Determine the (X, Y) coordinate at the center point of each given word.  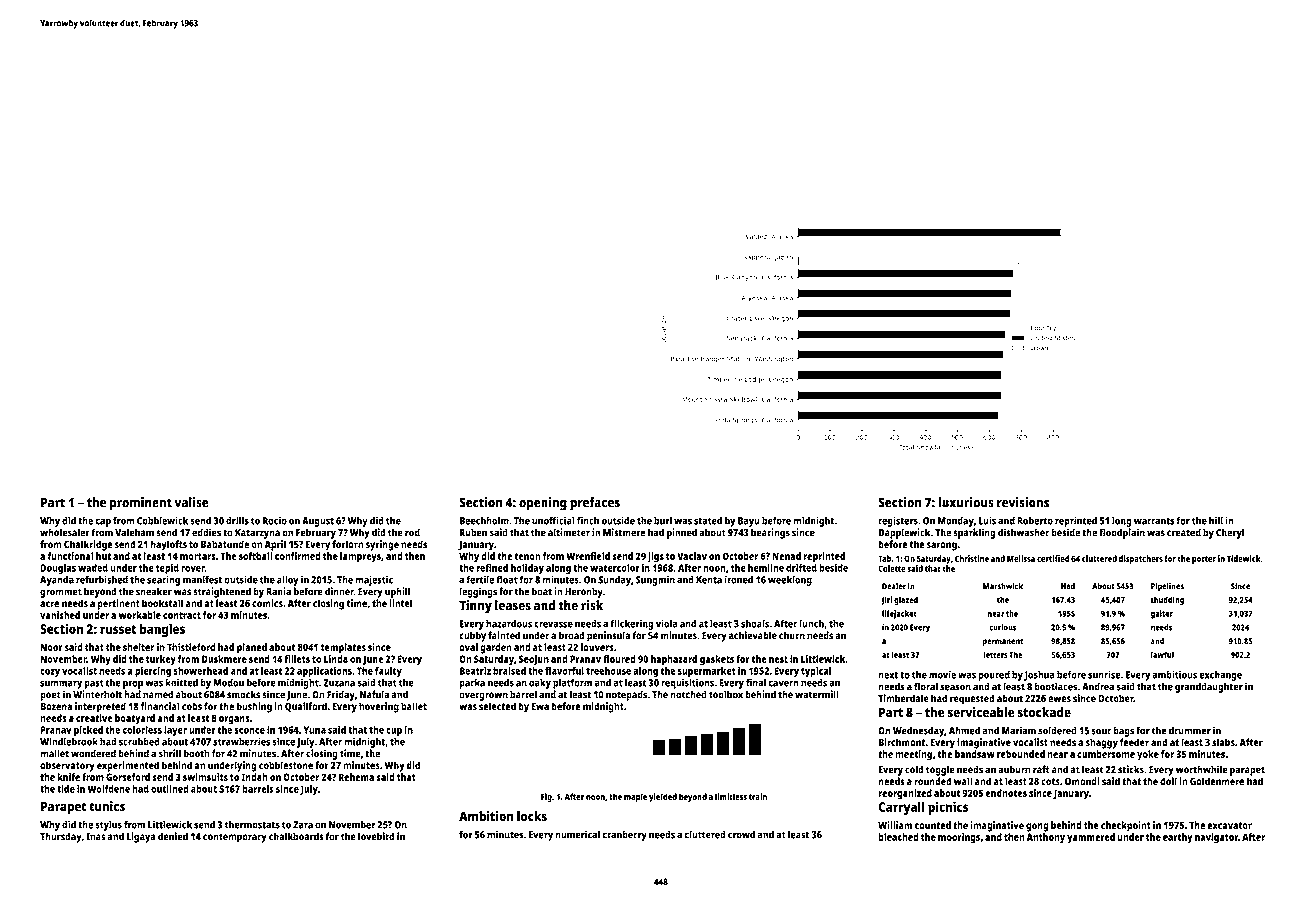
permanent (1003, 642)
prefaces (595, 504)
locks (532, 816)
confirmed (298, 556)
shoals (755, 623)
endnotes (1006, 793)
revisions (1023, 502)
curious (1002, 627)
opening (543, 504)
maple (635, 797)
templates (343, 648)
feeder (1134, 742)
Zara (303, 825)
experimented (128, 766)
